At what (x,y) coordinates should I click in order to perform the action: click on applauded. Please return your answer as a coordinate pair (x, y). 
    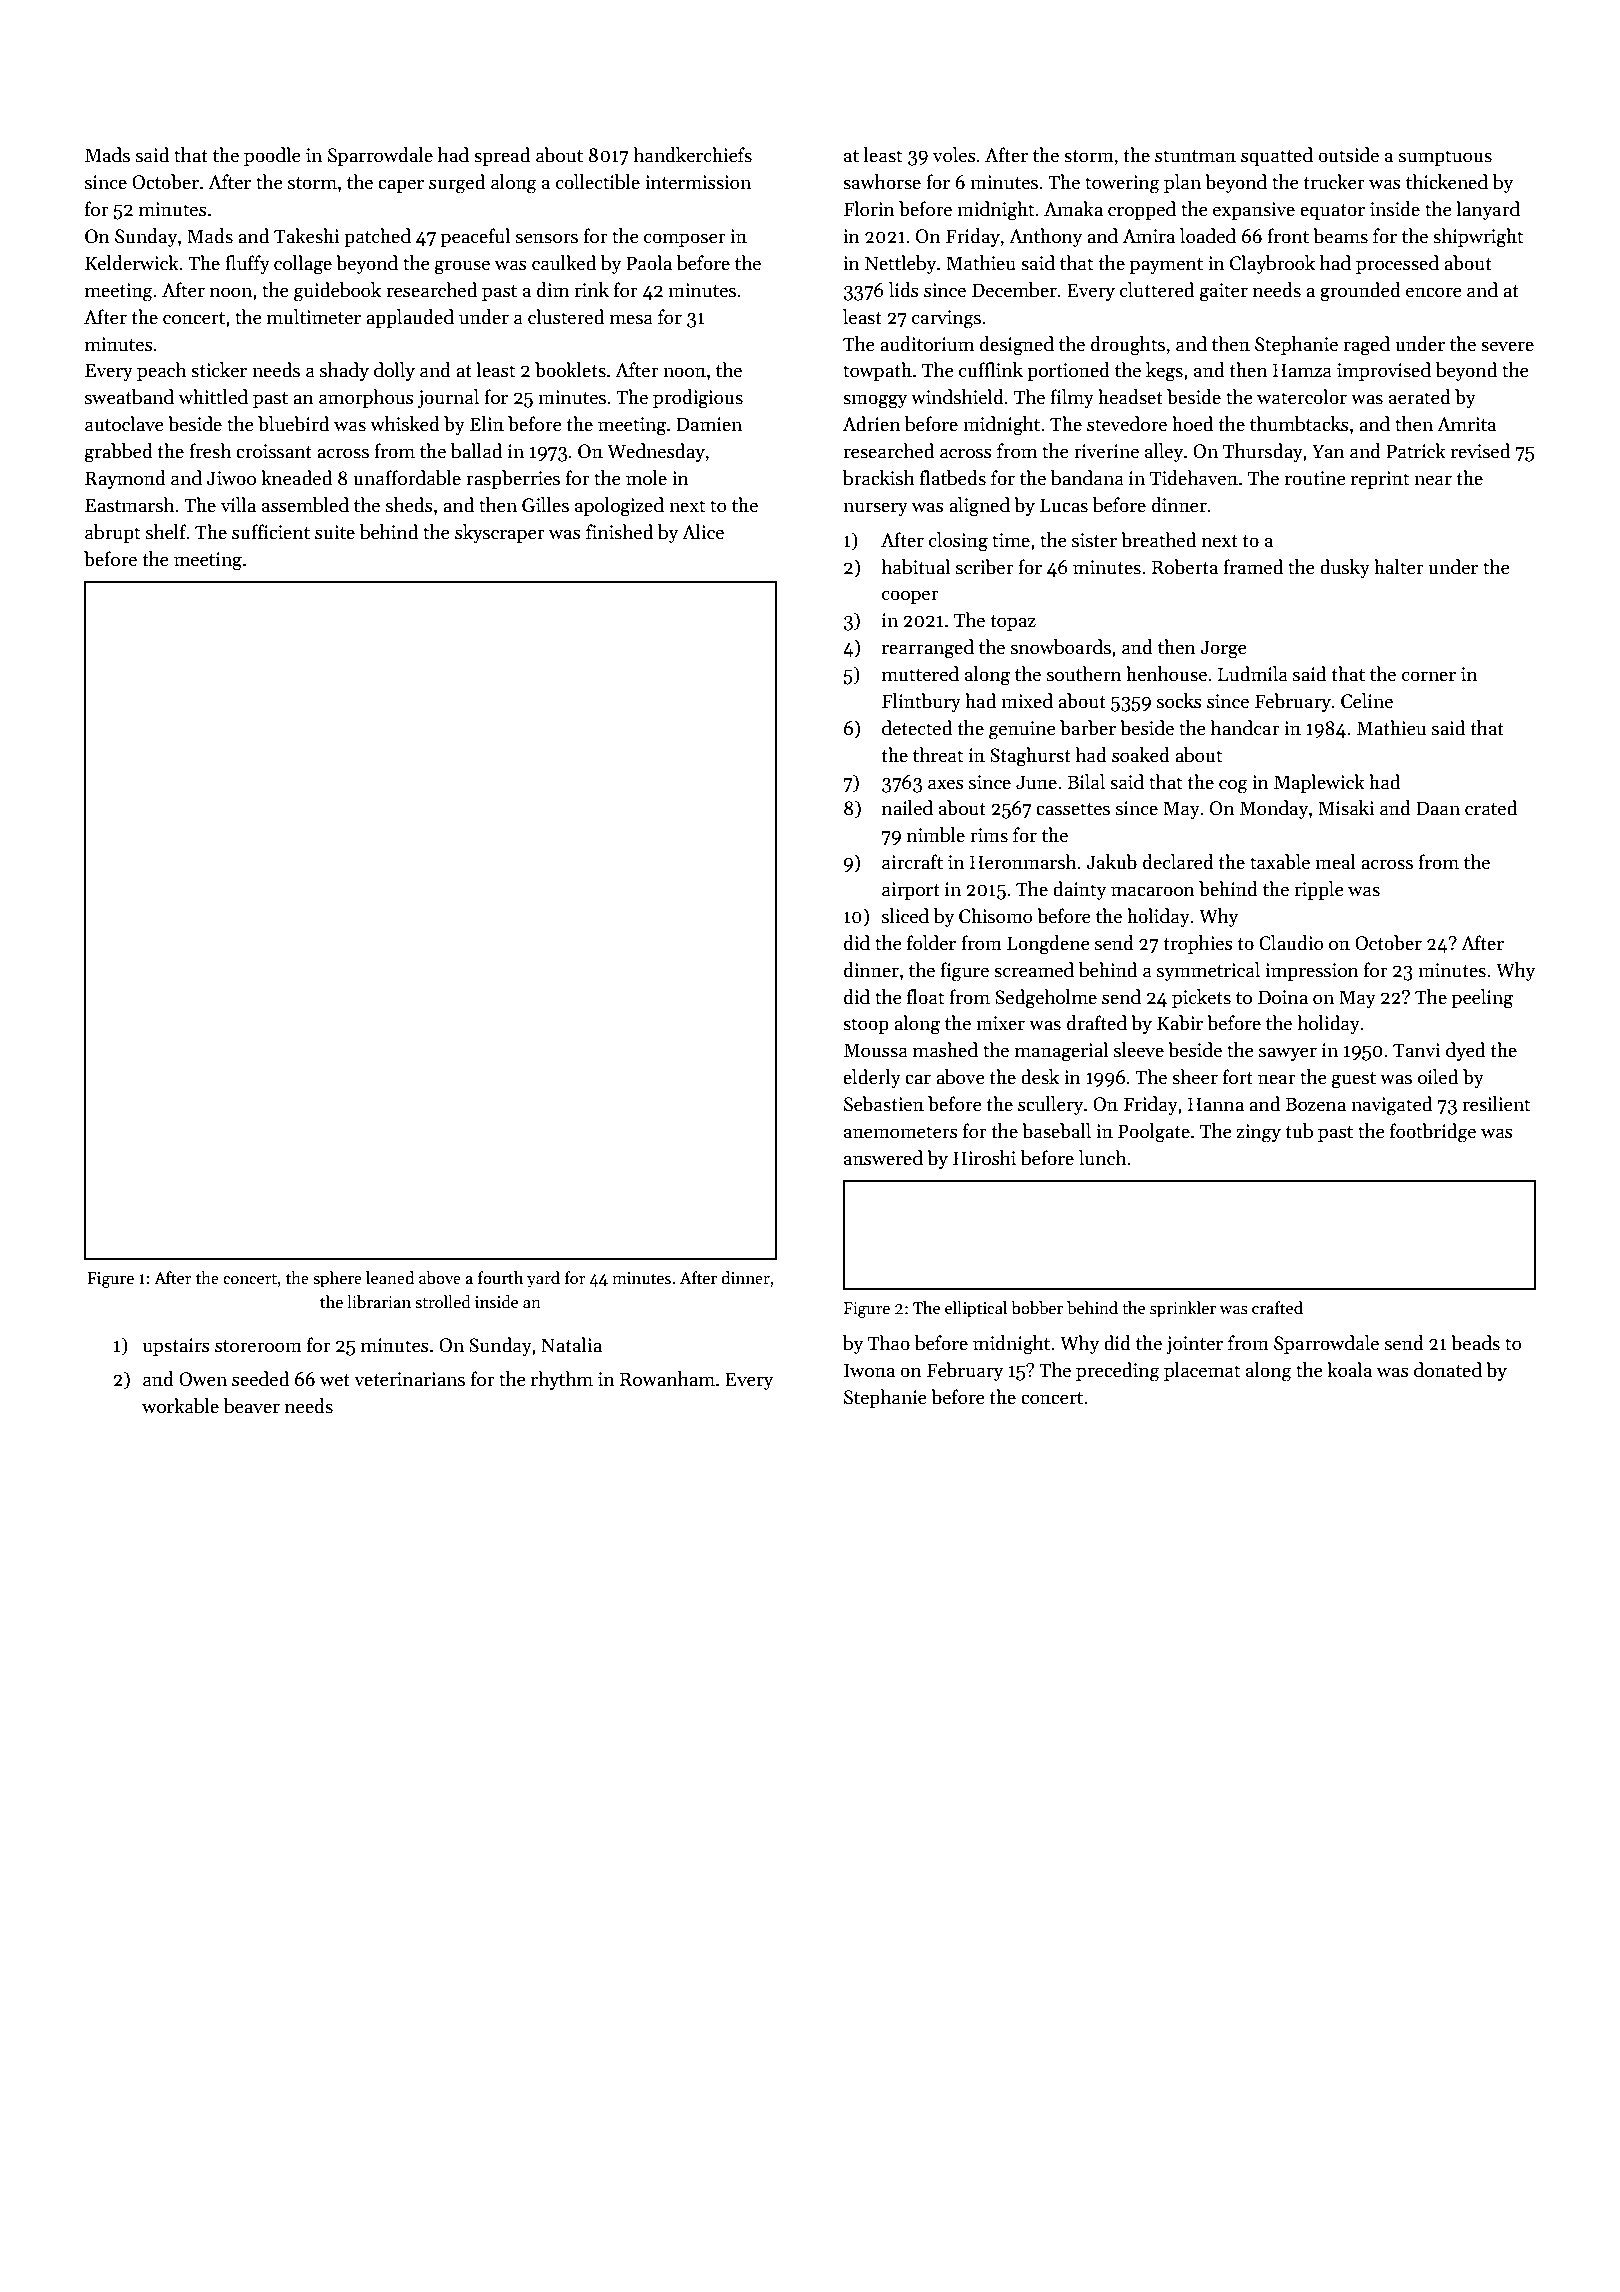
    Looking at the image, I should click on (410, 318).
